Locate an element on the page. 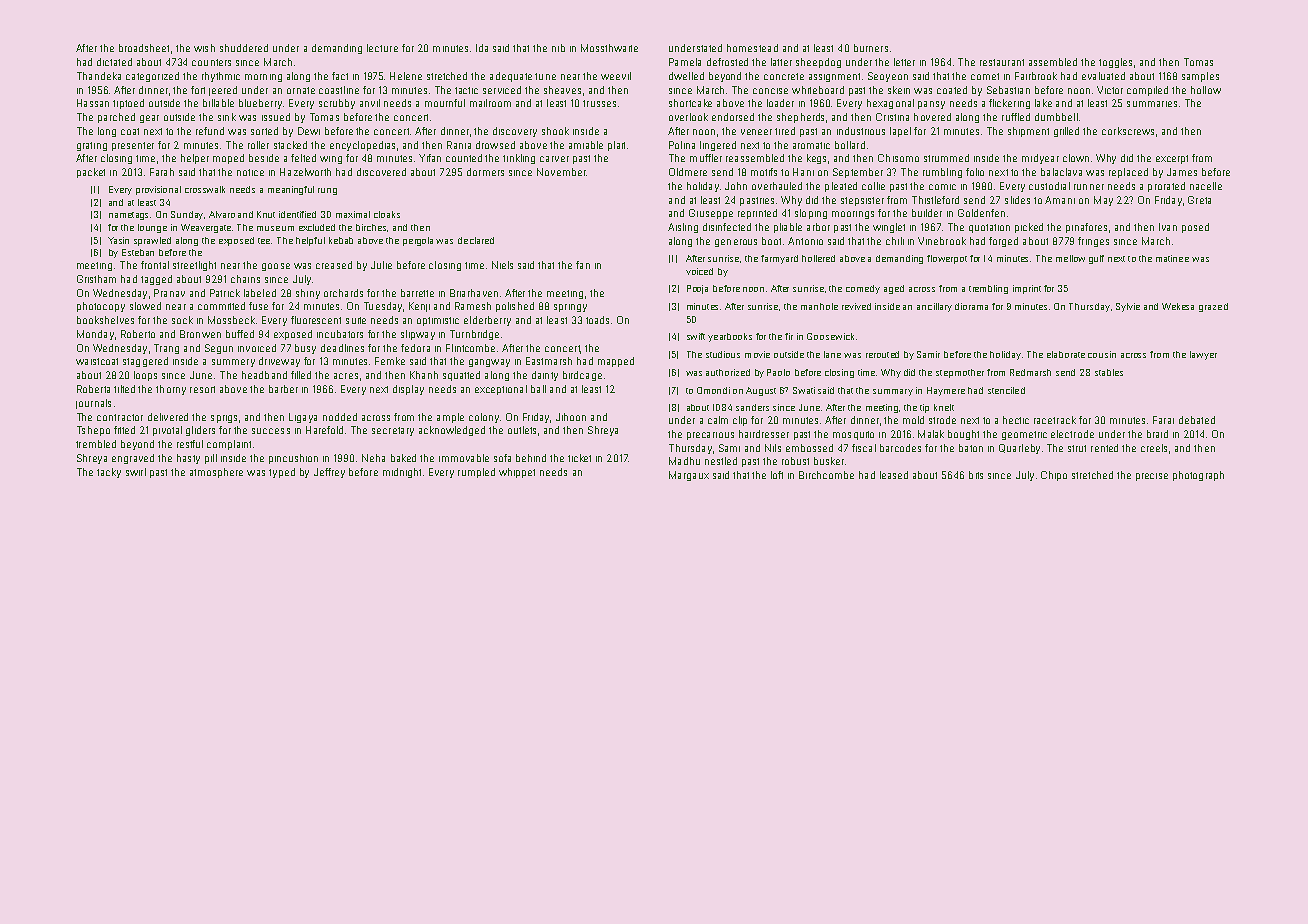  shepherds is located at coordinates (800, 118).
